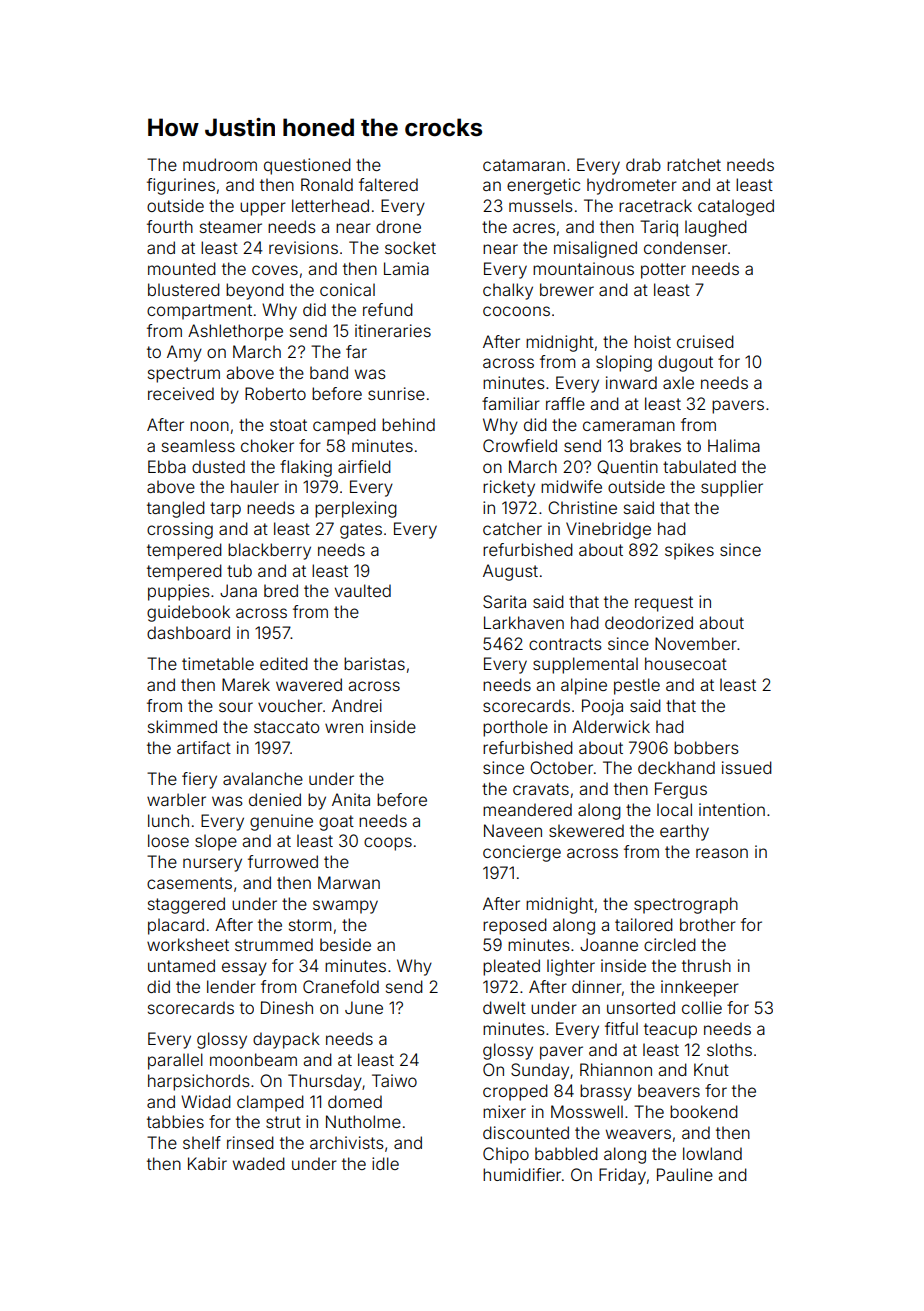  Describe the element at coordinates (732, 809) in the screenshot. I see `intention` at that location.
